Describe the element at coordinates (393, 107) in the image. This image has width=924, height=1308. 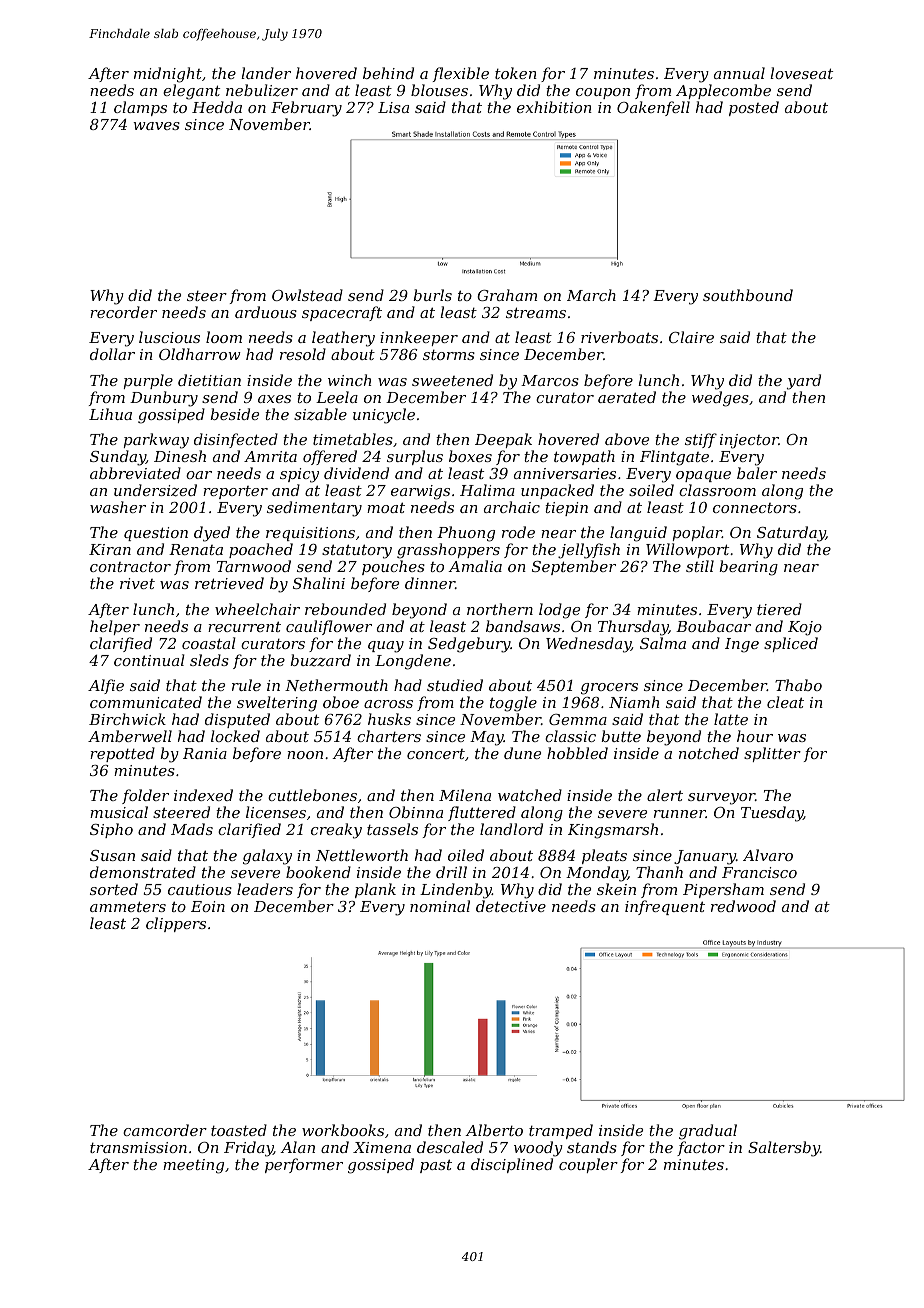
I see `Lisa` at that location.
